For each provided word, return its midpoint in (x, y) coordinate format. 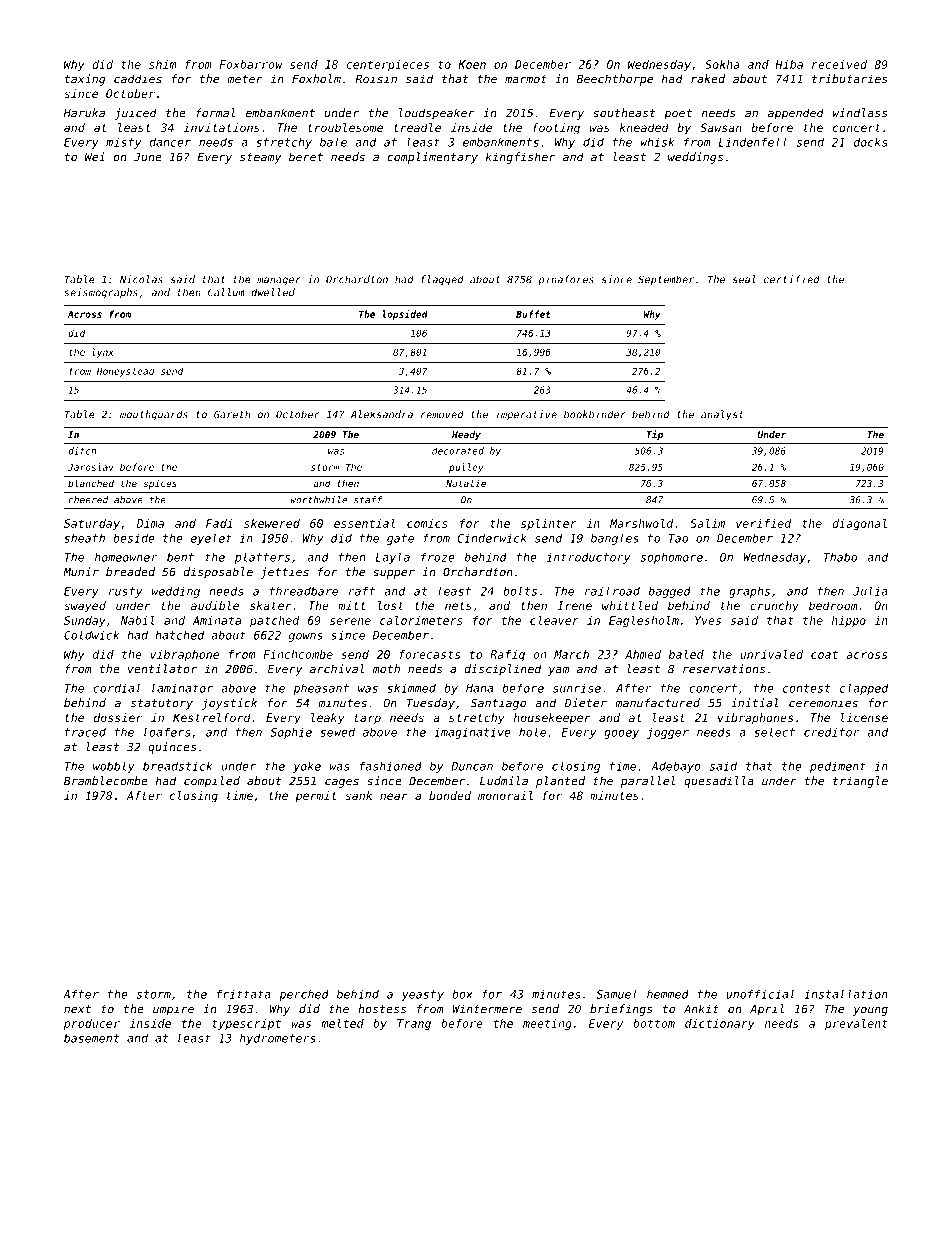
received (839, 64)
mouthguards (154, 415)
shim (162, 64)
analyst (722, 415)
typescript (246, 1024)
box (462, 994)
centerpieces (387, 65)
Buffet (533, 314)
